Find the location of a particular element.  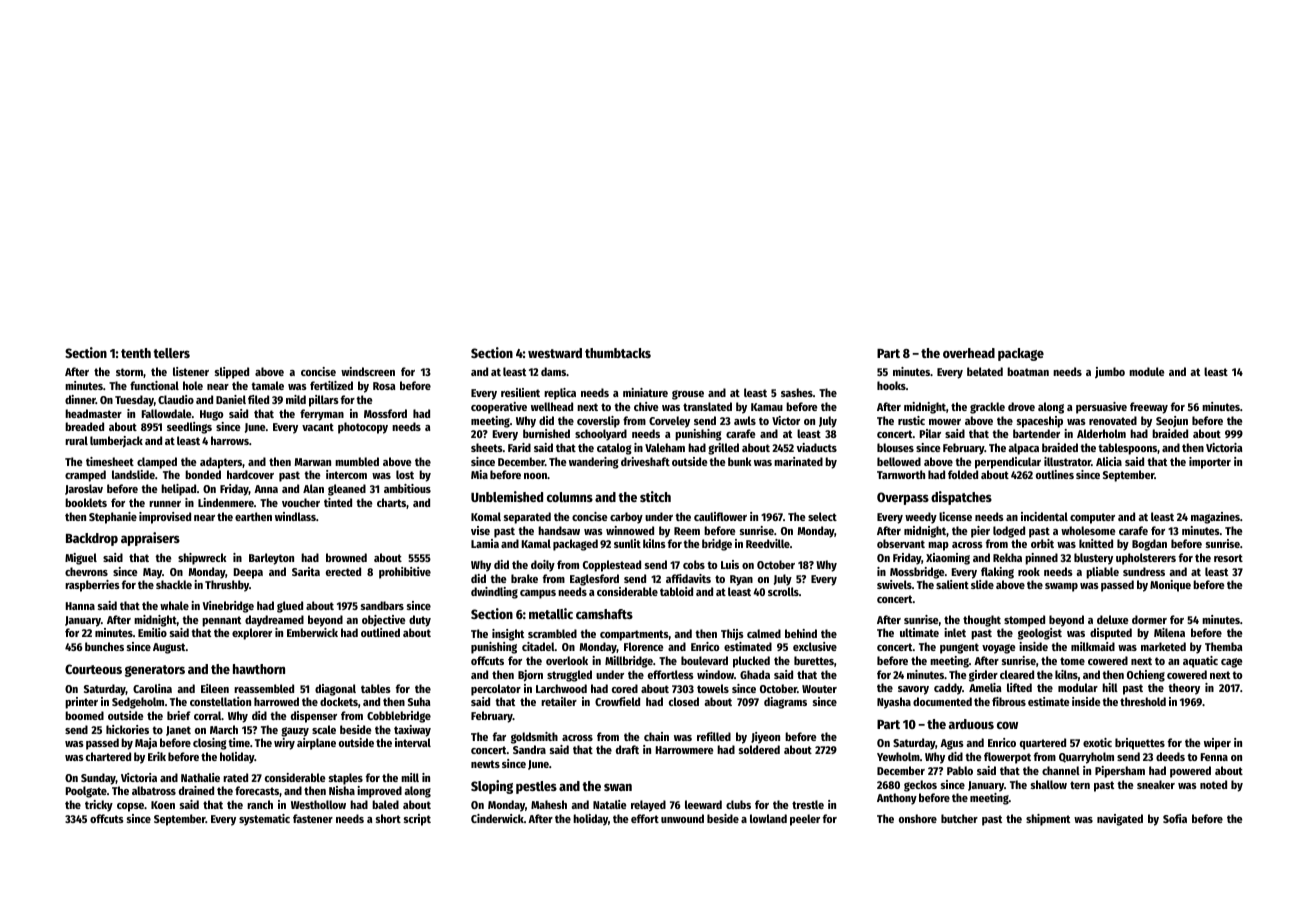

Bjorn is located at coordinates (530, 676).
